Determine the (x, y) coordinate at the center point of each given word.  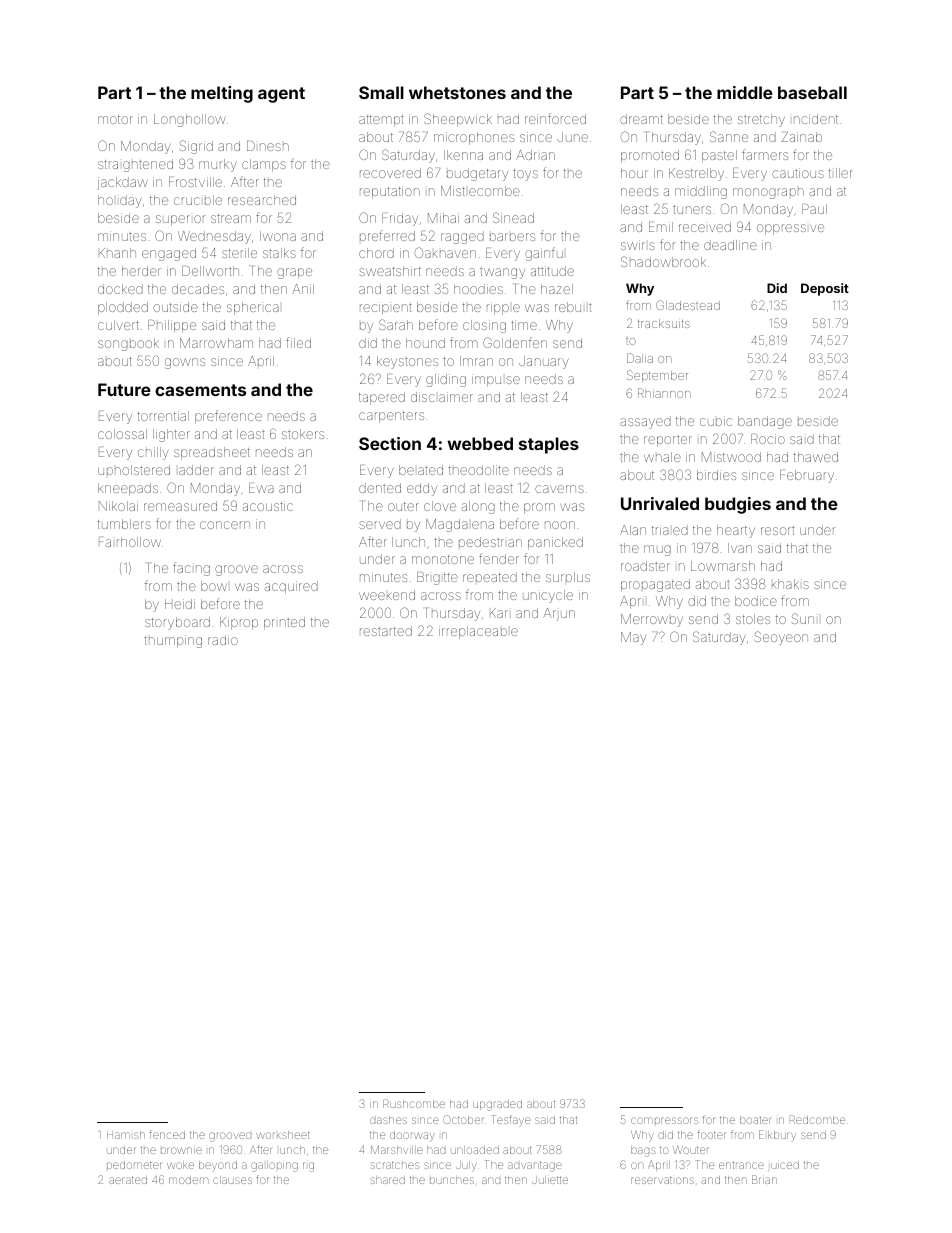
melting (222, 94)
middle (745, 92)
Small (381, 92)
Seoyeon (781, 638)
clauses (232, 1180)
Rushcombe (414, 1103)
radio (223, 640)
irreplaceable (478, 632)
